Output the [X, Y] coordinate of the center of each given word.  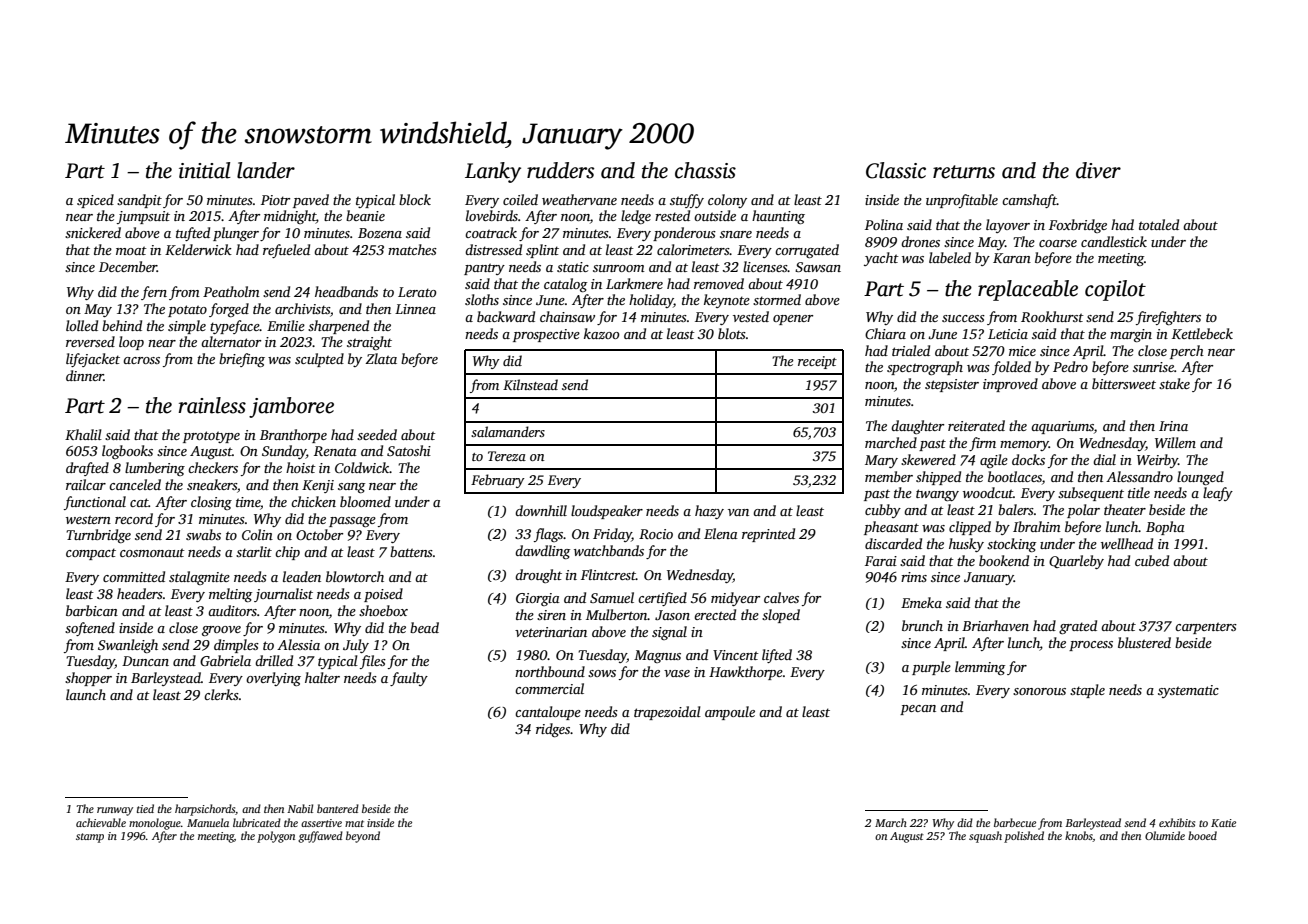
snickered [93, 232]
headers [140, 593]
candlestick [1114, 241]
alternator [231, 341]
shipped [938, 478]
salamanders [508, 431]
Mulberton [617, 614]
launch [86, 694]
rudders [560, 170]
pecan [918, 710]
